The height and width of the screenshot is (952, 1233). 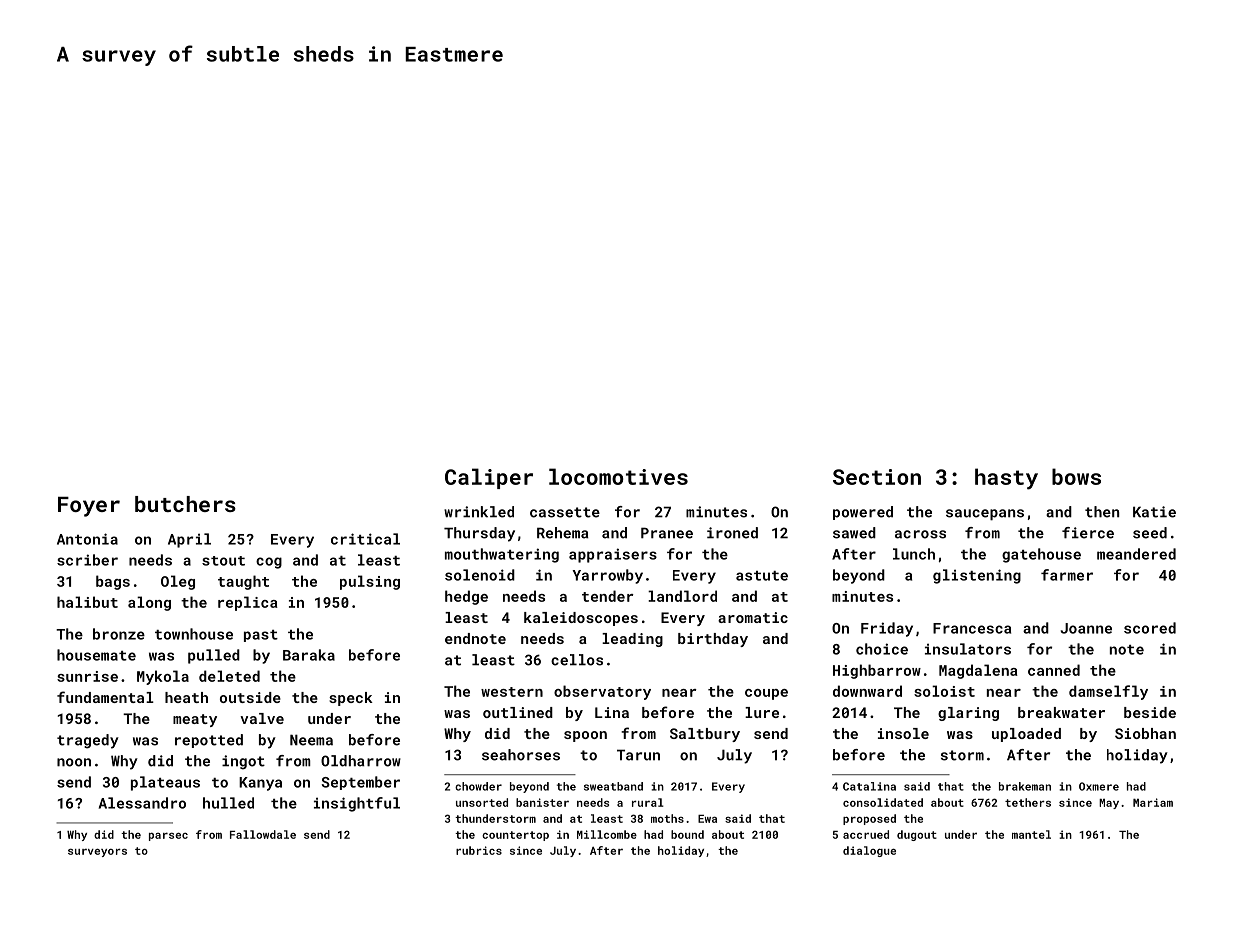 What do you see at coordinates (1088, 533) in the screenshot?
I see `fierce` at bounding box center [1088, 533].
